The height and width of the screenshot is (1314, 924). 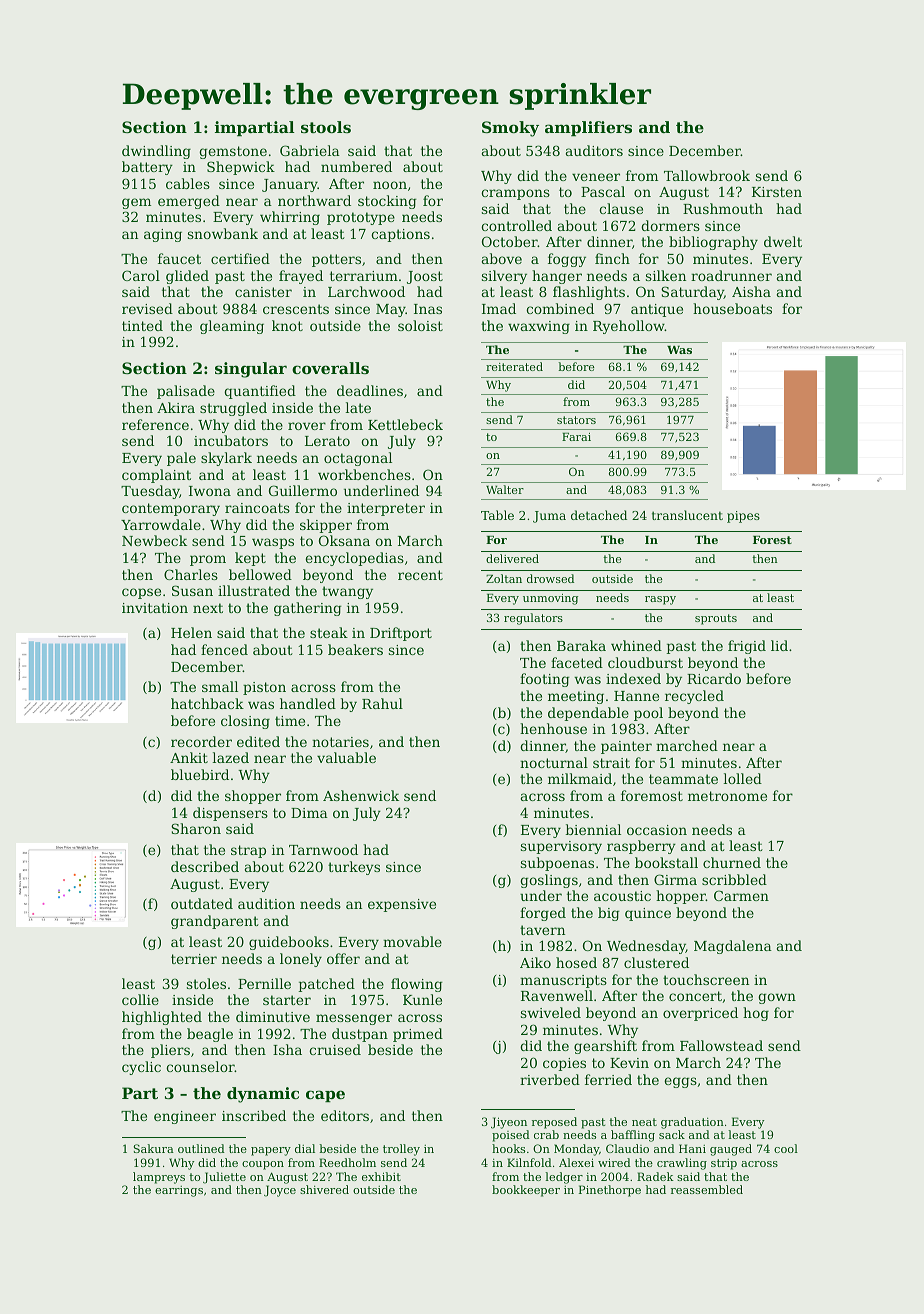 What do you see at coordinates (732, 862) in the screenshot?
I see `churned` at bounding box center [732, 862].
